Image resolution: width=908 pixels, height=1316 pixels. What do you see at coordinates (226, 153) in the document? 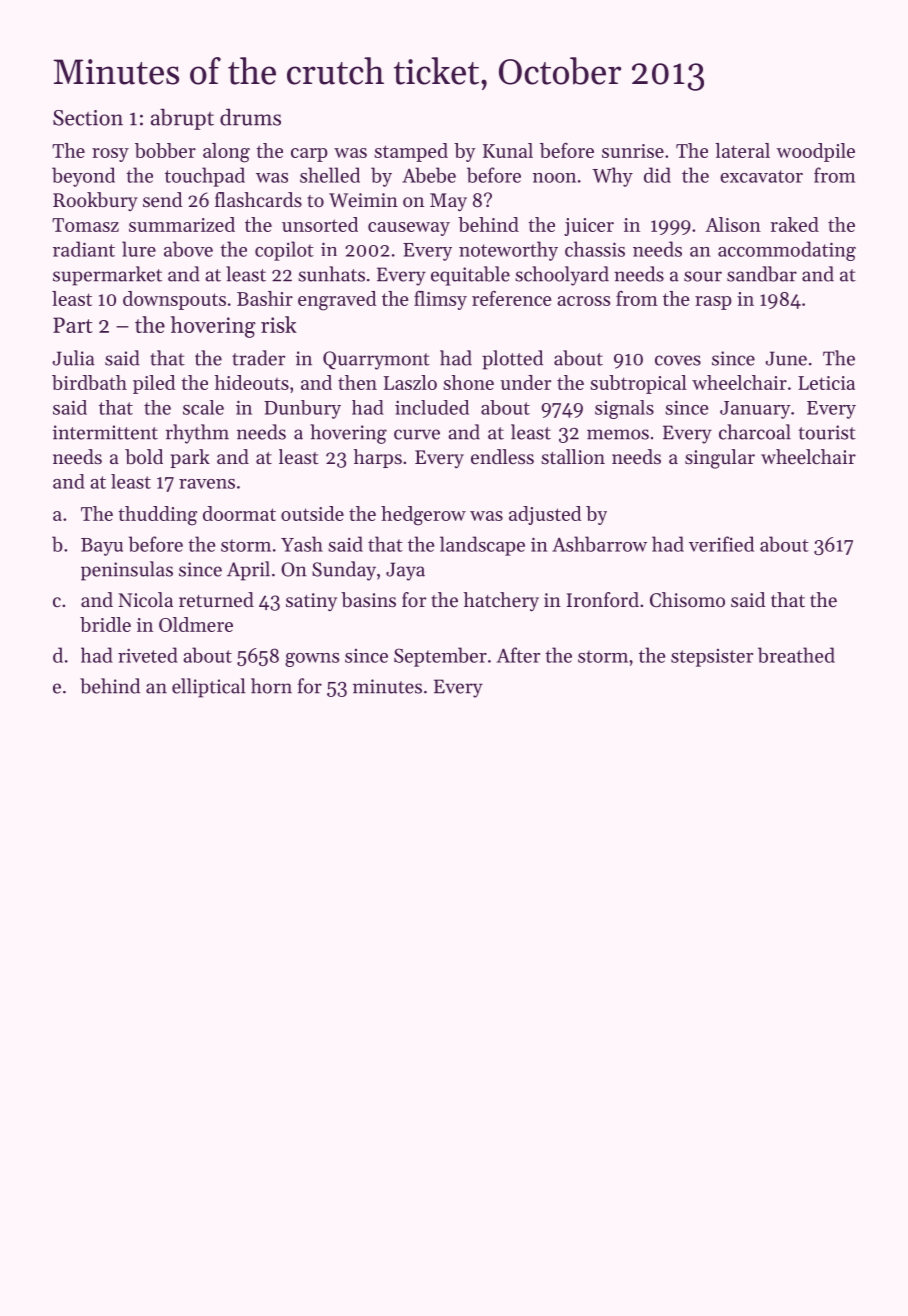
I see `along` at bounding box center [226, 153].
